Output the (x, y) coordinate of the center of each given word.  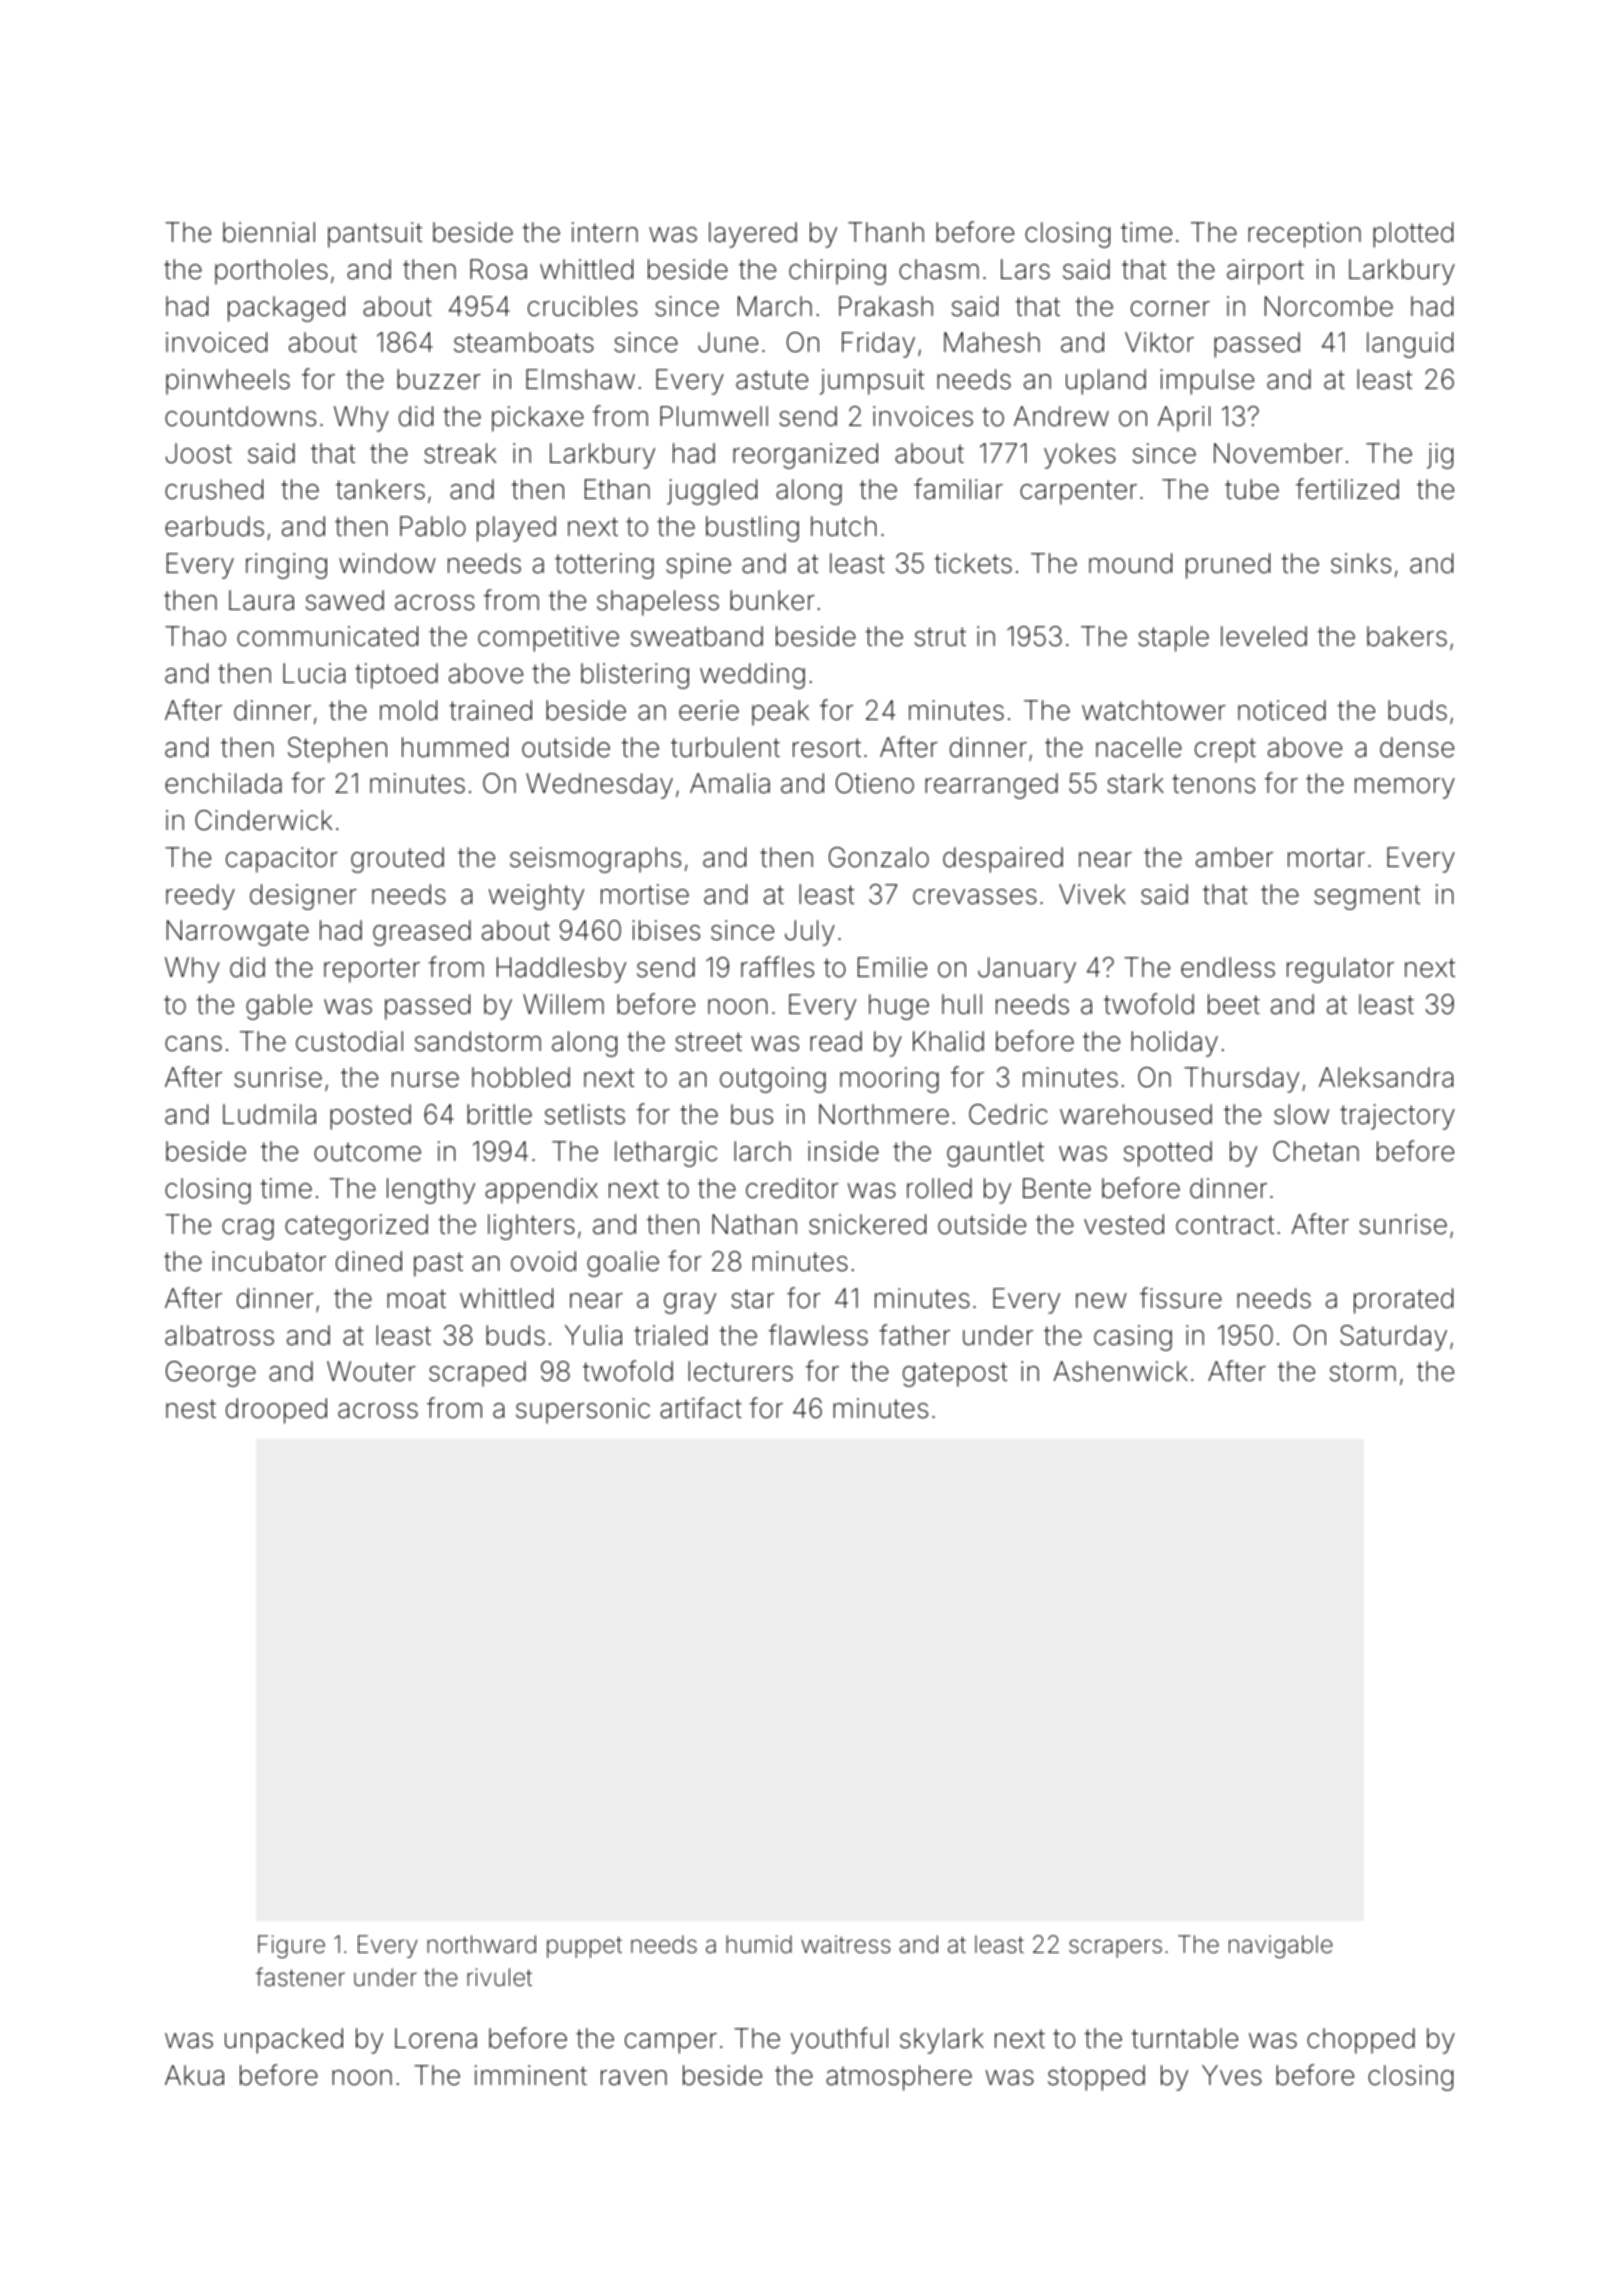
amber (1234, 857)
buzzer (439, 379)
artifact (701, 1408)
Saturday (1393, 1338)
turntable (1184, 2038)
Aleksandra (1386, 1077)
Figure (291, 1946)
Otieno (875, 783)
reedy (200, 897)
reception (1304, 235)
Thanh (886, 232)
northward (481, 1944)
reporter (372, 970)
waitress (845, 1944)
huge (899, 1007)
